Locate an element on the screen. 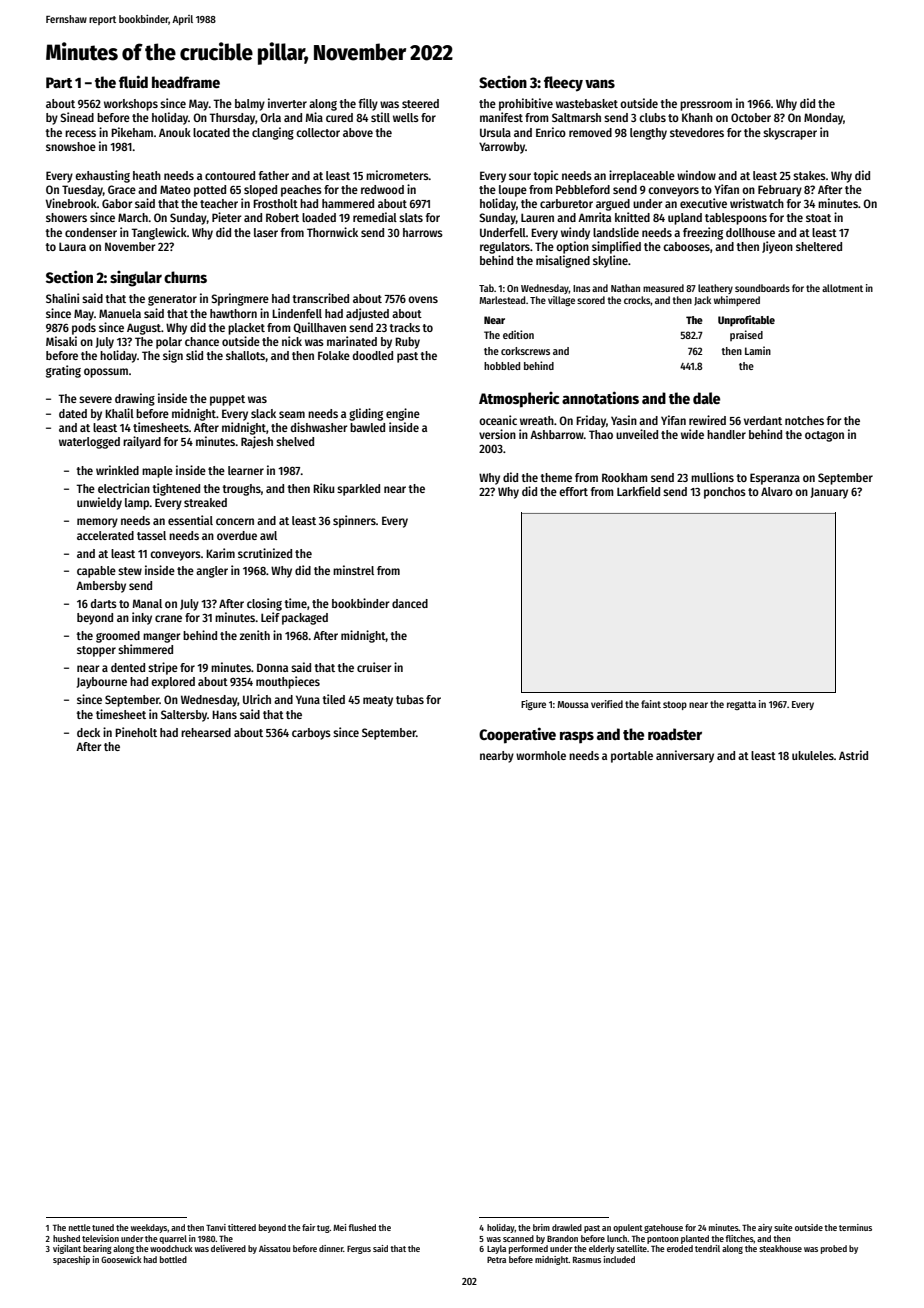 This screenshot has height=1308, width=924. Layla is located at coordinates (496, 1249).
